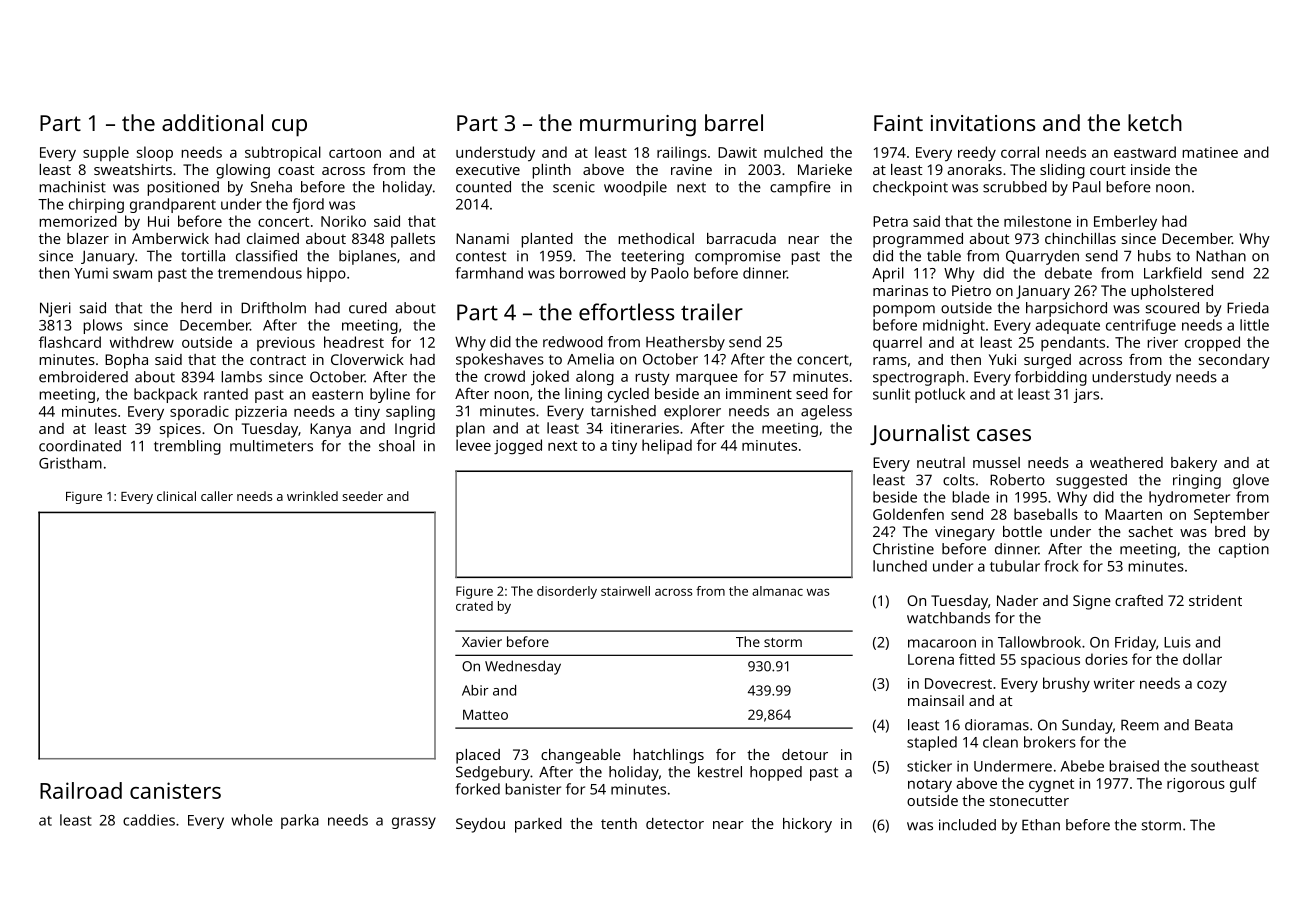 Image resolution: width=1308 pixels, height=924 pixels. Describe the element at coordinates (1234, 361) in the page. I see `secondary` at that location.
